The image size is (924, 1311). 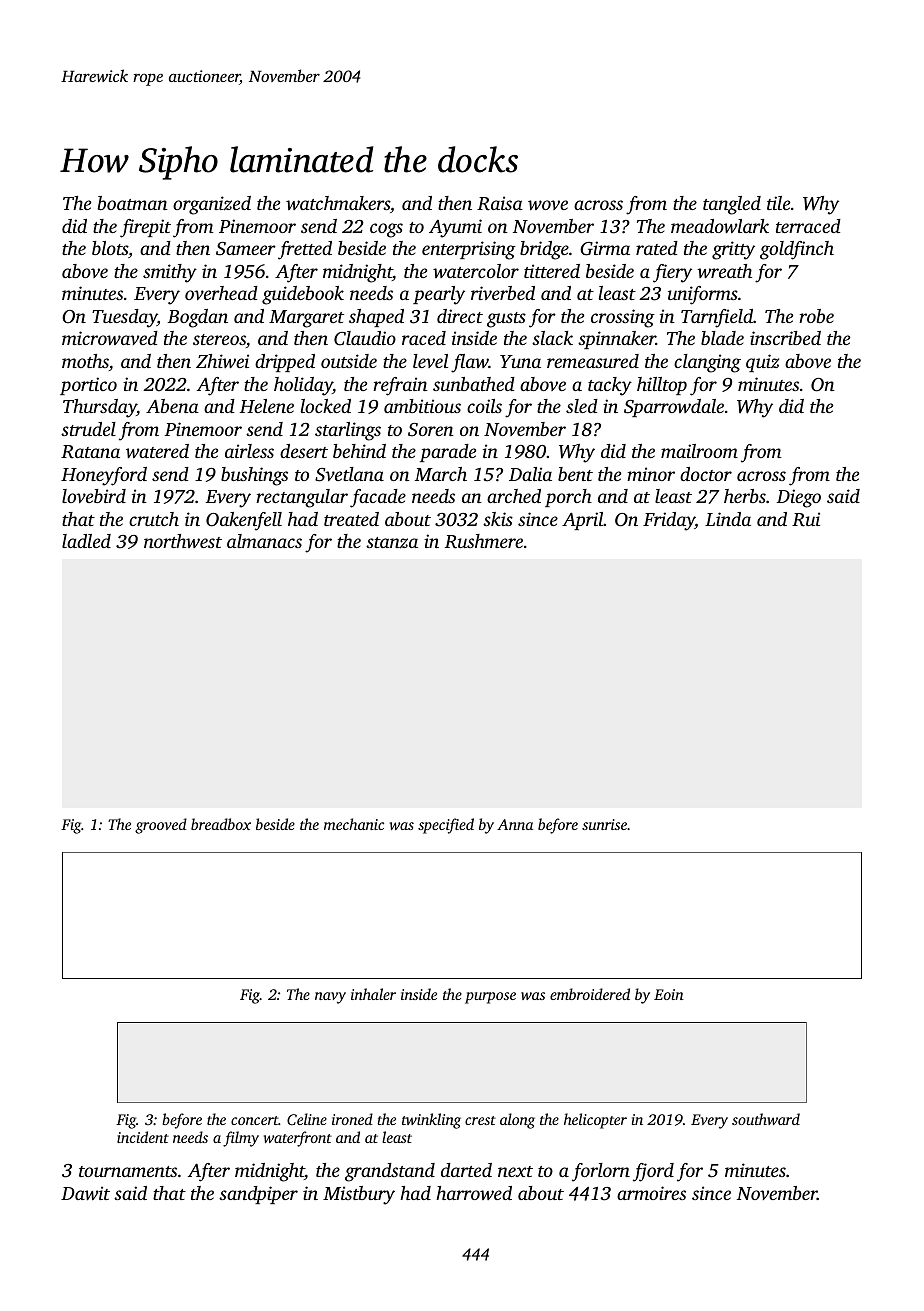 I want to click on Rushmere, so click(x=484, y=541).
